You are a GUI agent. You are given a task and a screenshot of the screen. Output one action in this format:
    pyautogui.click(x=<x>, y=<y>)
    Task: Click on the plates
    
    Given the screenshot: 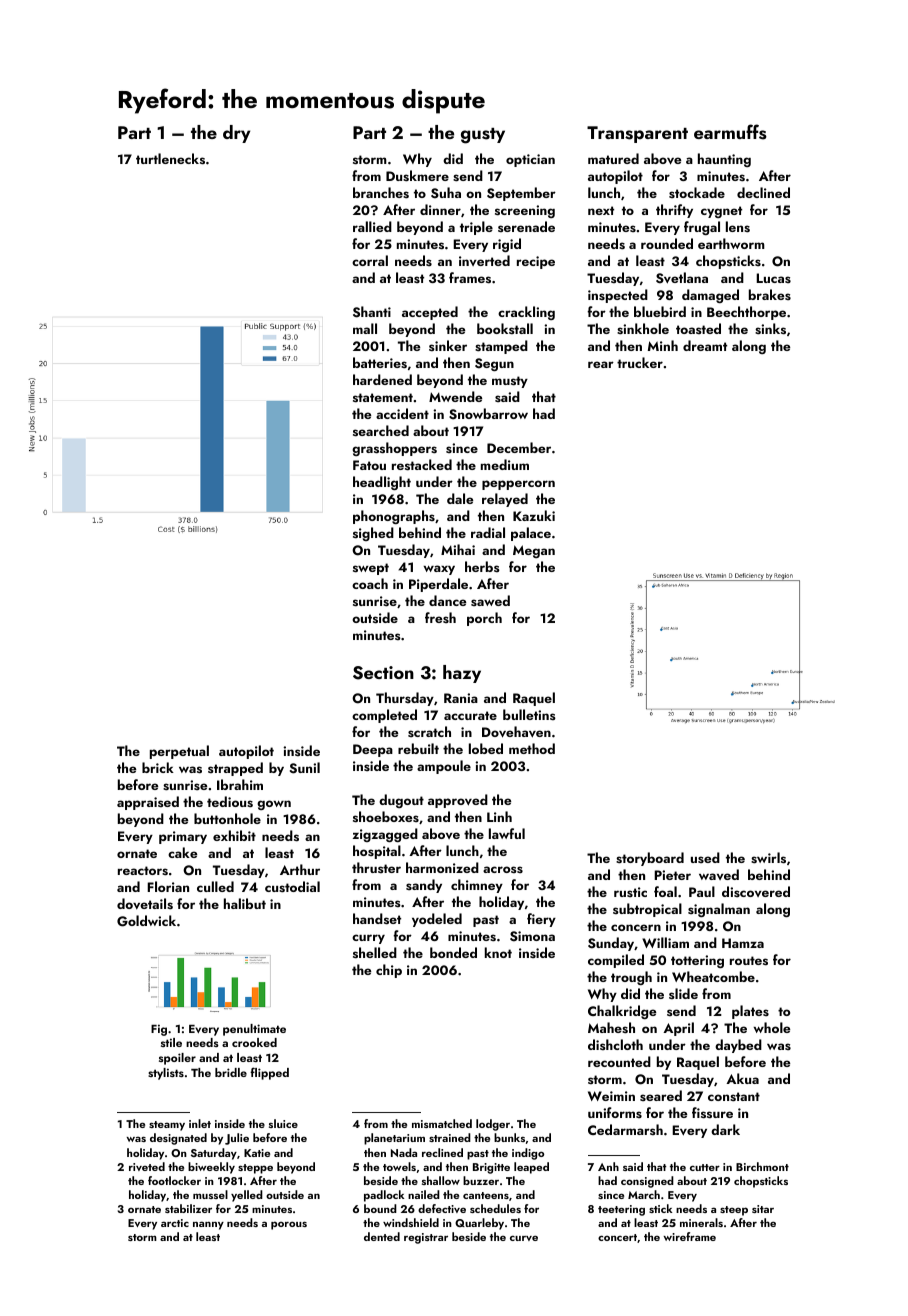 What is the action you would take?
    pyautogui.click(x=750, y=1012)
